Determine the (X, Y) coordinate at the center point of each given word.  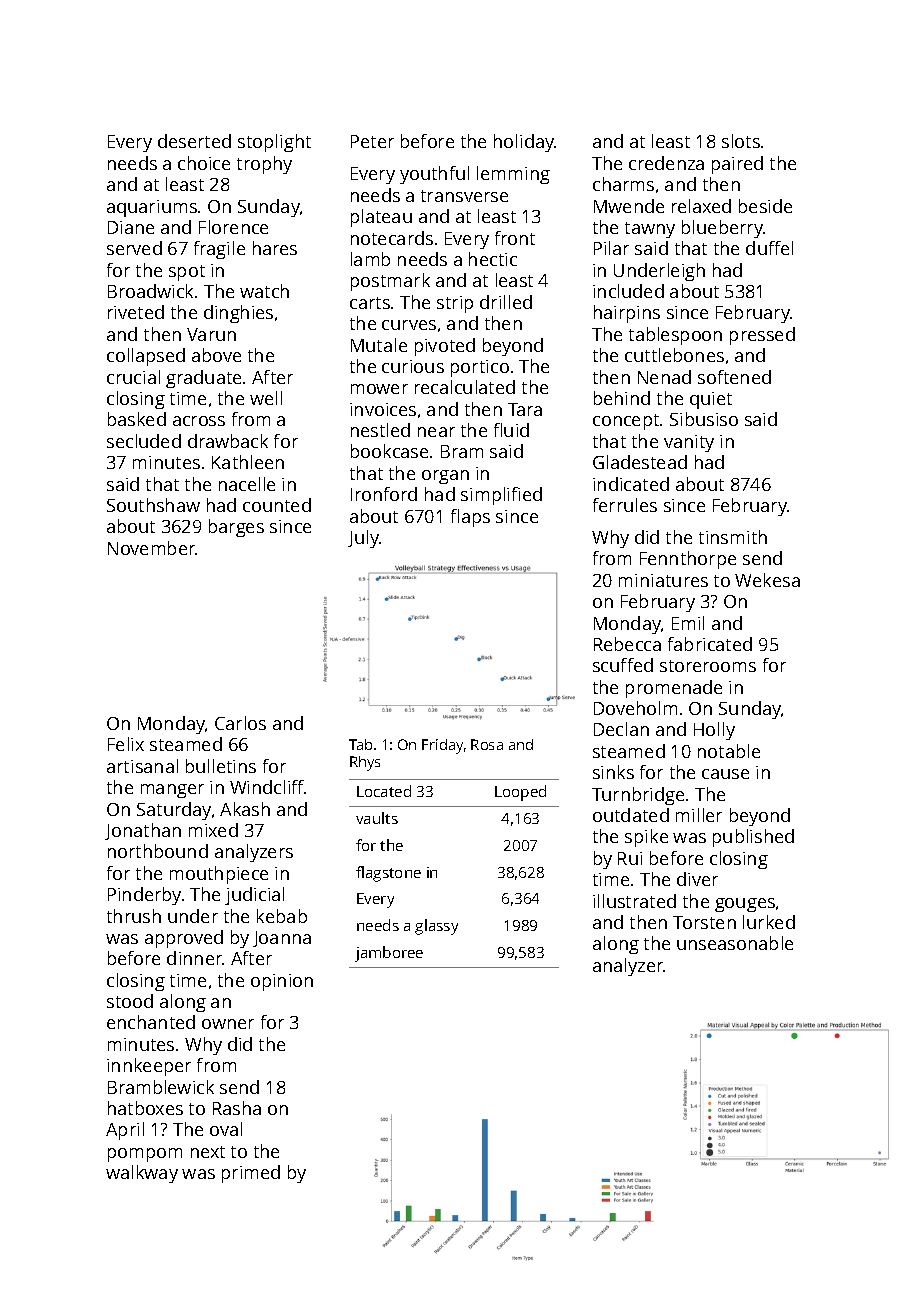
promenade (674, 689)
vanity (689, 443)
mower (379, 389)
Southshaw (153, 505)
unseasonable (735, 943)
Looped (520, 793)
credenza (666, 163)
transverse (464, 196)
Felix (126, 744)
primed (251, 1174)
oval (226, 1129)
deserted (194, 141)
